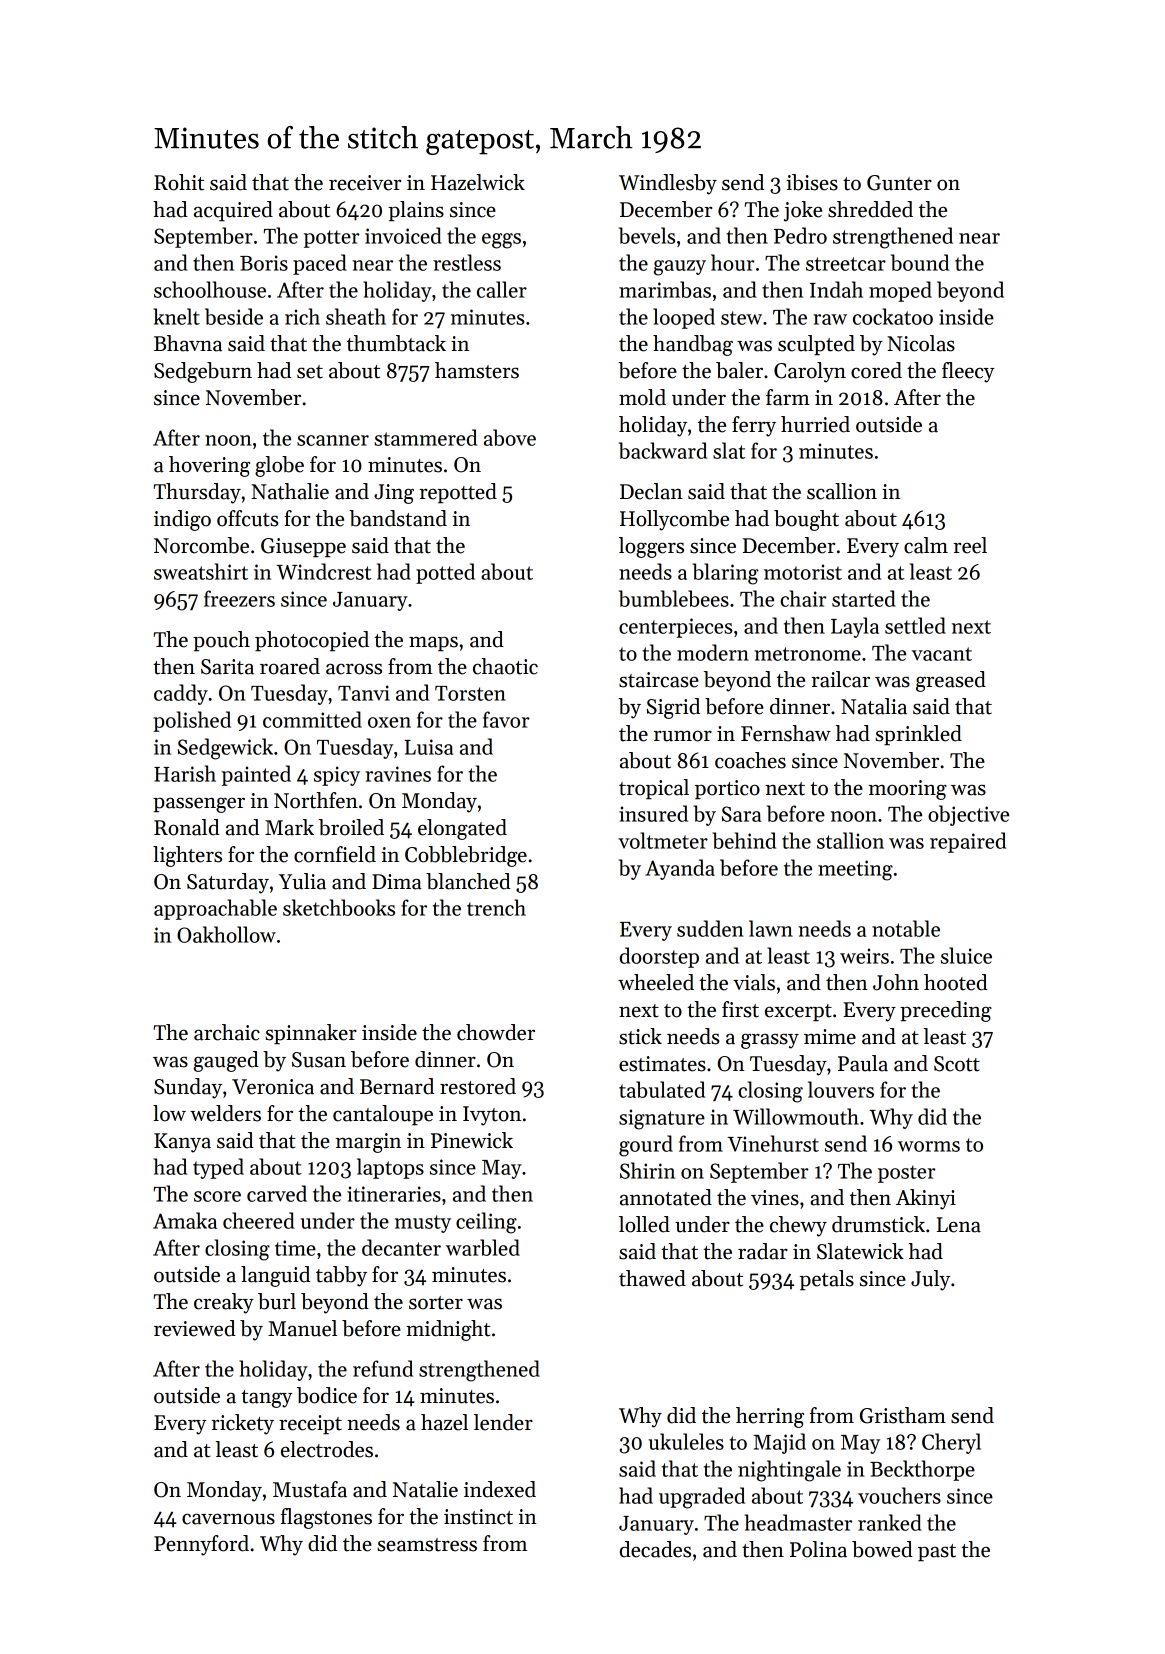 The height and width of the screenshot is (1654, 1165). Describe the element at coordinates (652, 1278) in the screenshot. I see `thawed` at that location.
